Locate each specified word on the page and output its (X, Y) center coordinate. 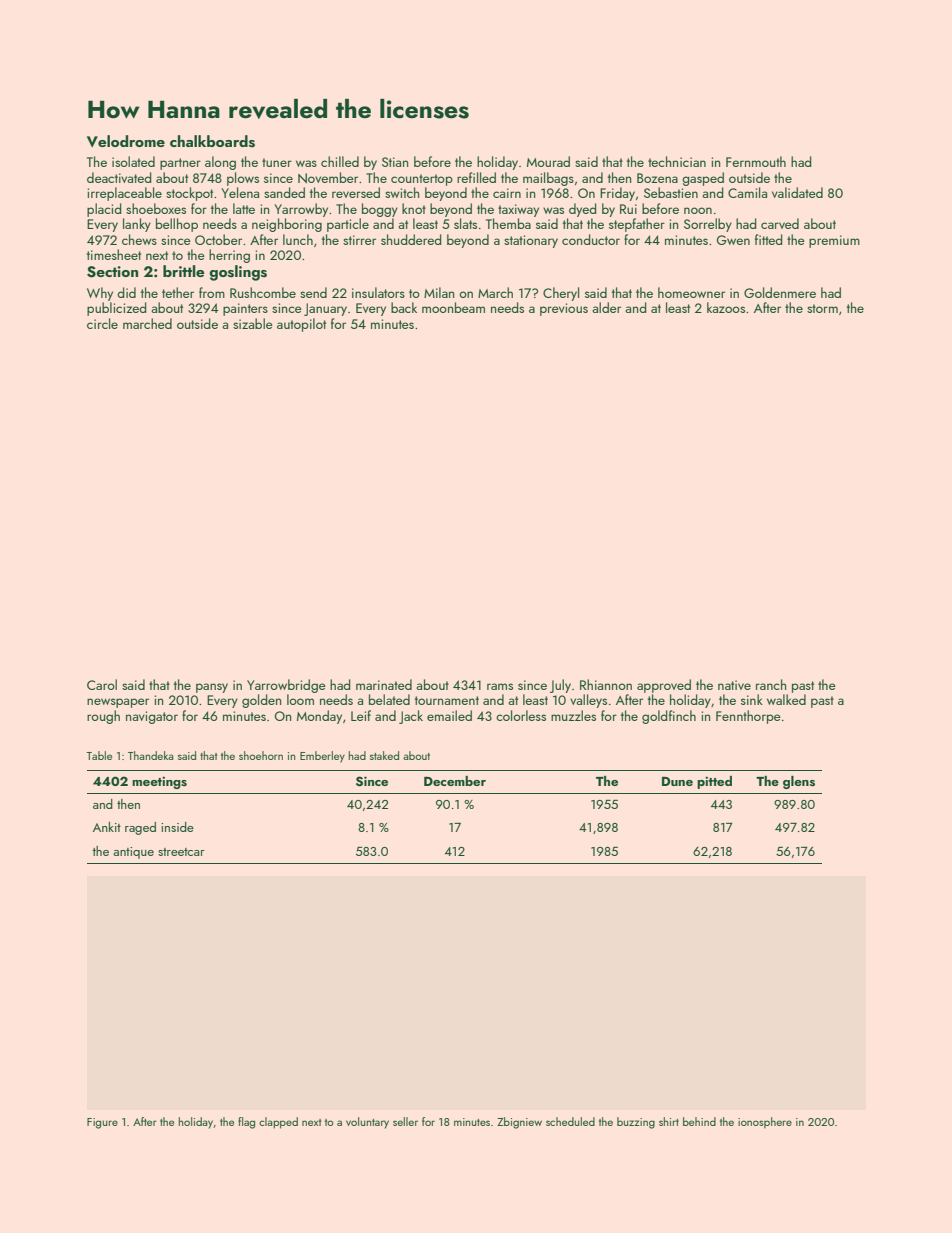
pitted (714, 782)
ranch (771, 684)
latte (244, 208)
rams (500, 686)
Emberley (322, 757)
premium (834, 241)
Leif (361, 715)
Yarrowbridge (286, 686)
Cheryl (561, 294)
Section (112, 272)
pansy (212, 688)
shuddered (411, 239)
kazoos (726, 307)
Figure (102, 1123)
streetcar (181, 852)
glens (799, 782)
